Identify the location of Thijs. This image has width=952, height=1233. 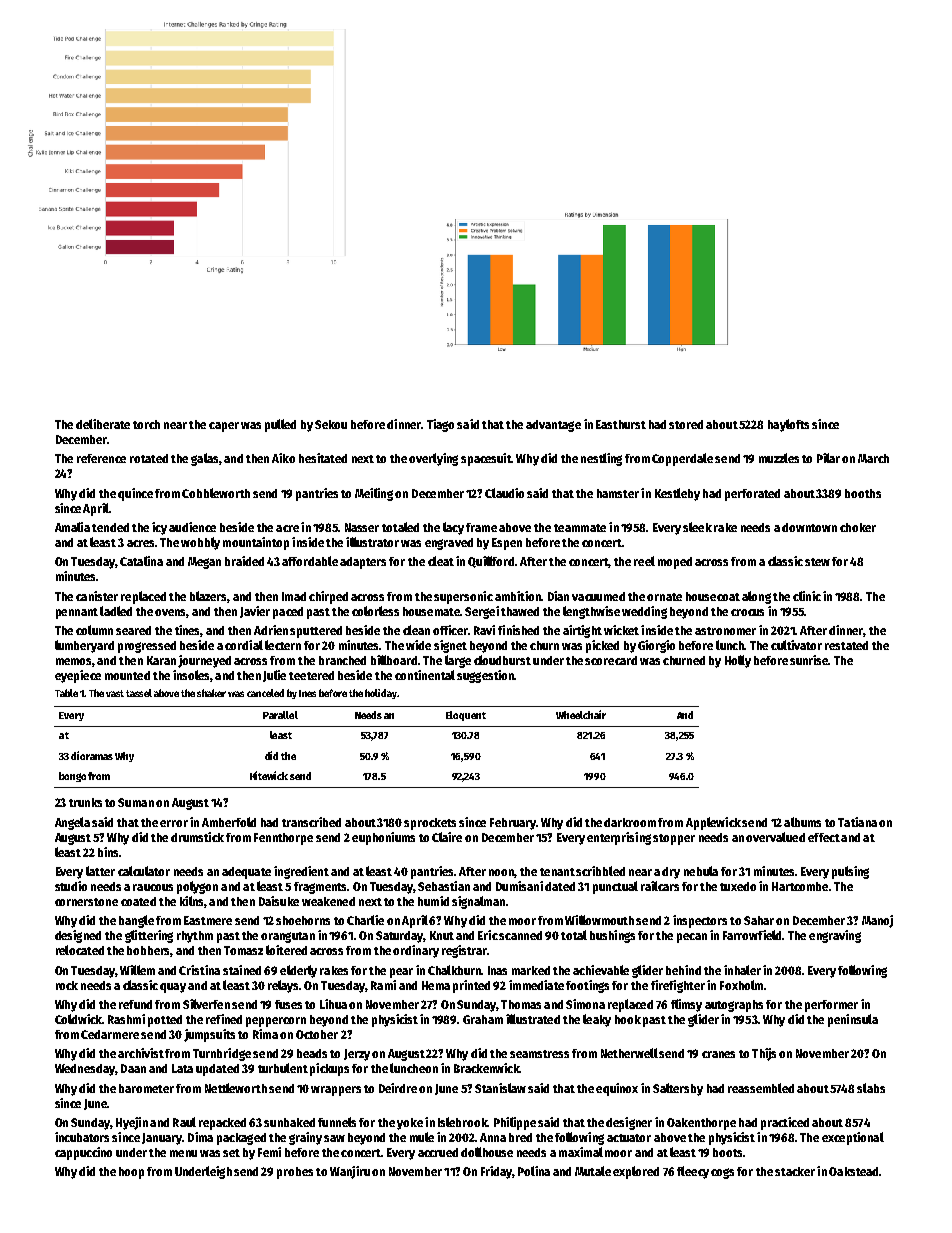
(764, 1054).
